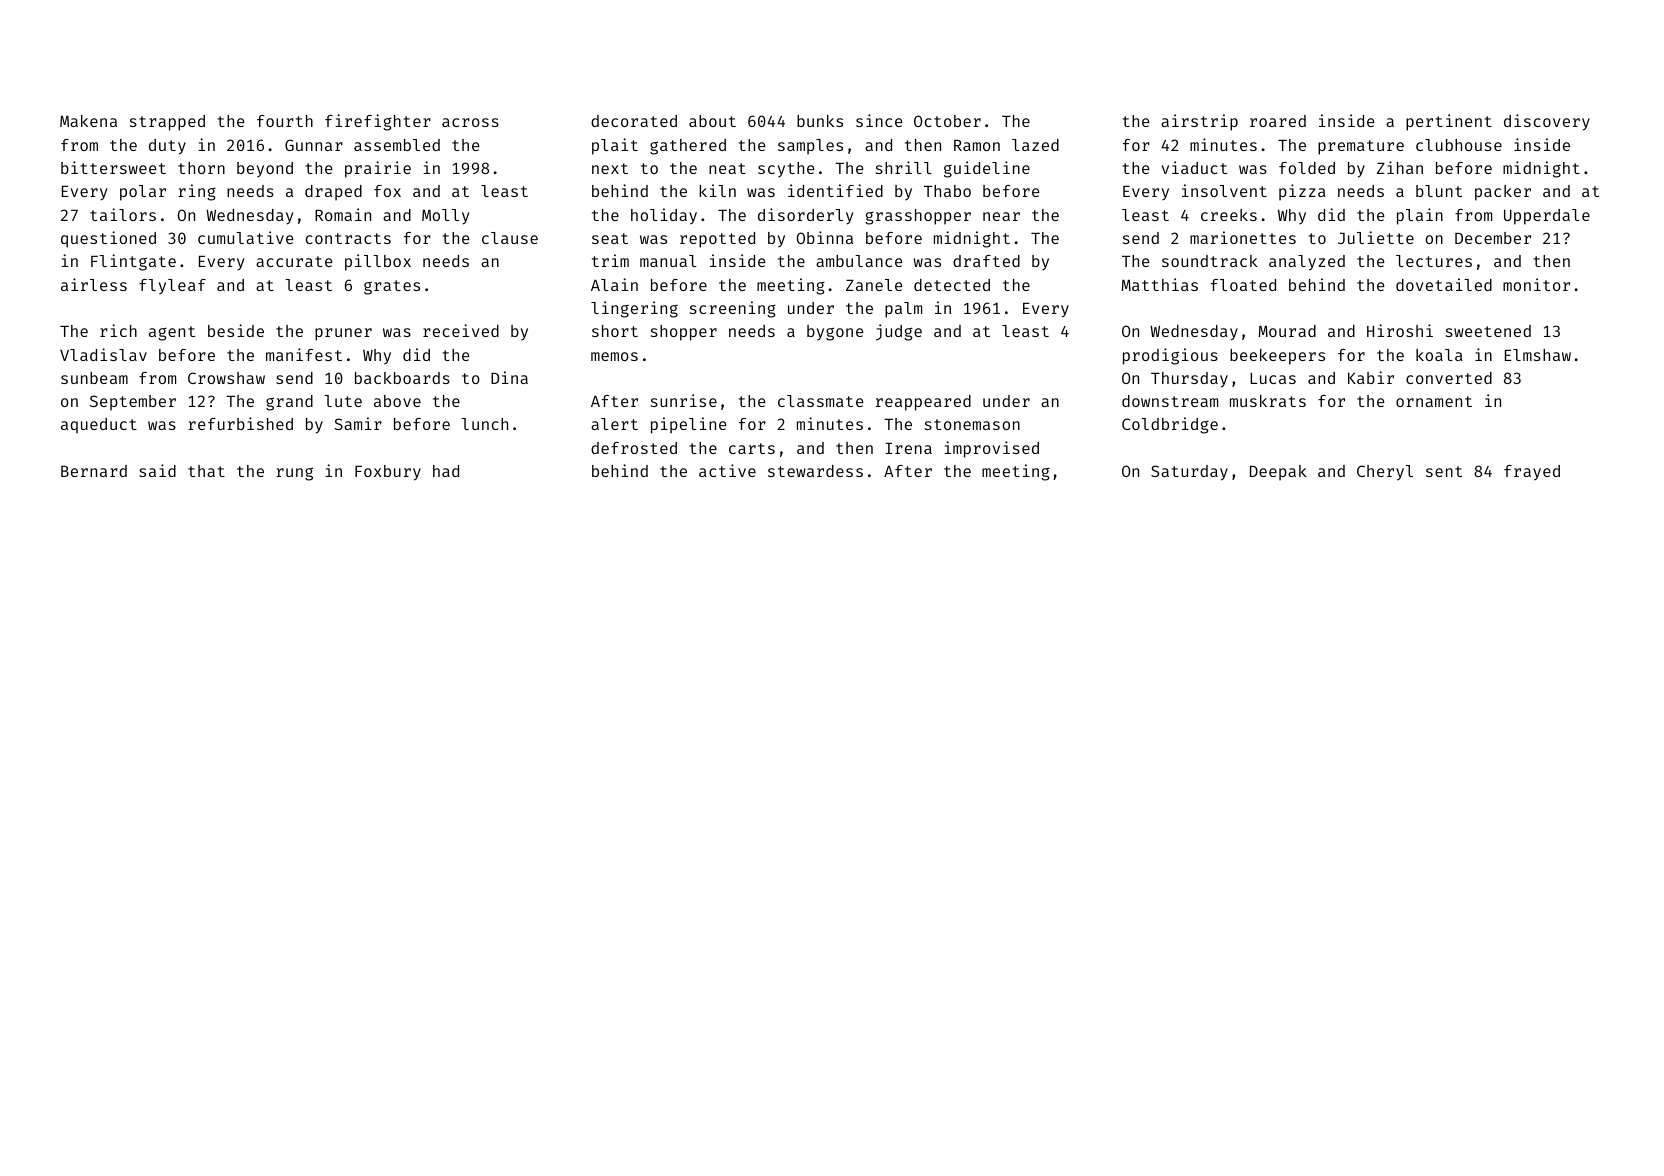 The width and height of the screenshot is (1664, 1176). Describe the element at coordinates (899, 332) in the screenshot. I see `judge` at that location.
